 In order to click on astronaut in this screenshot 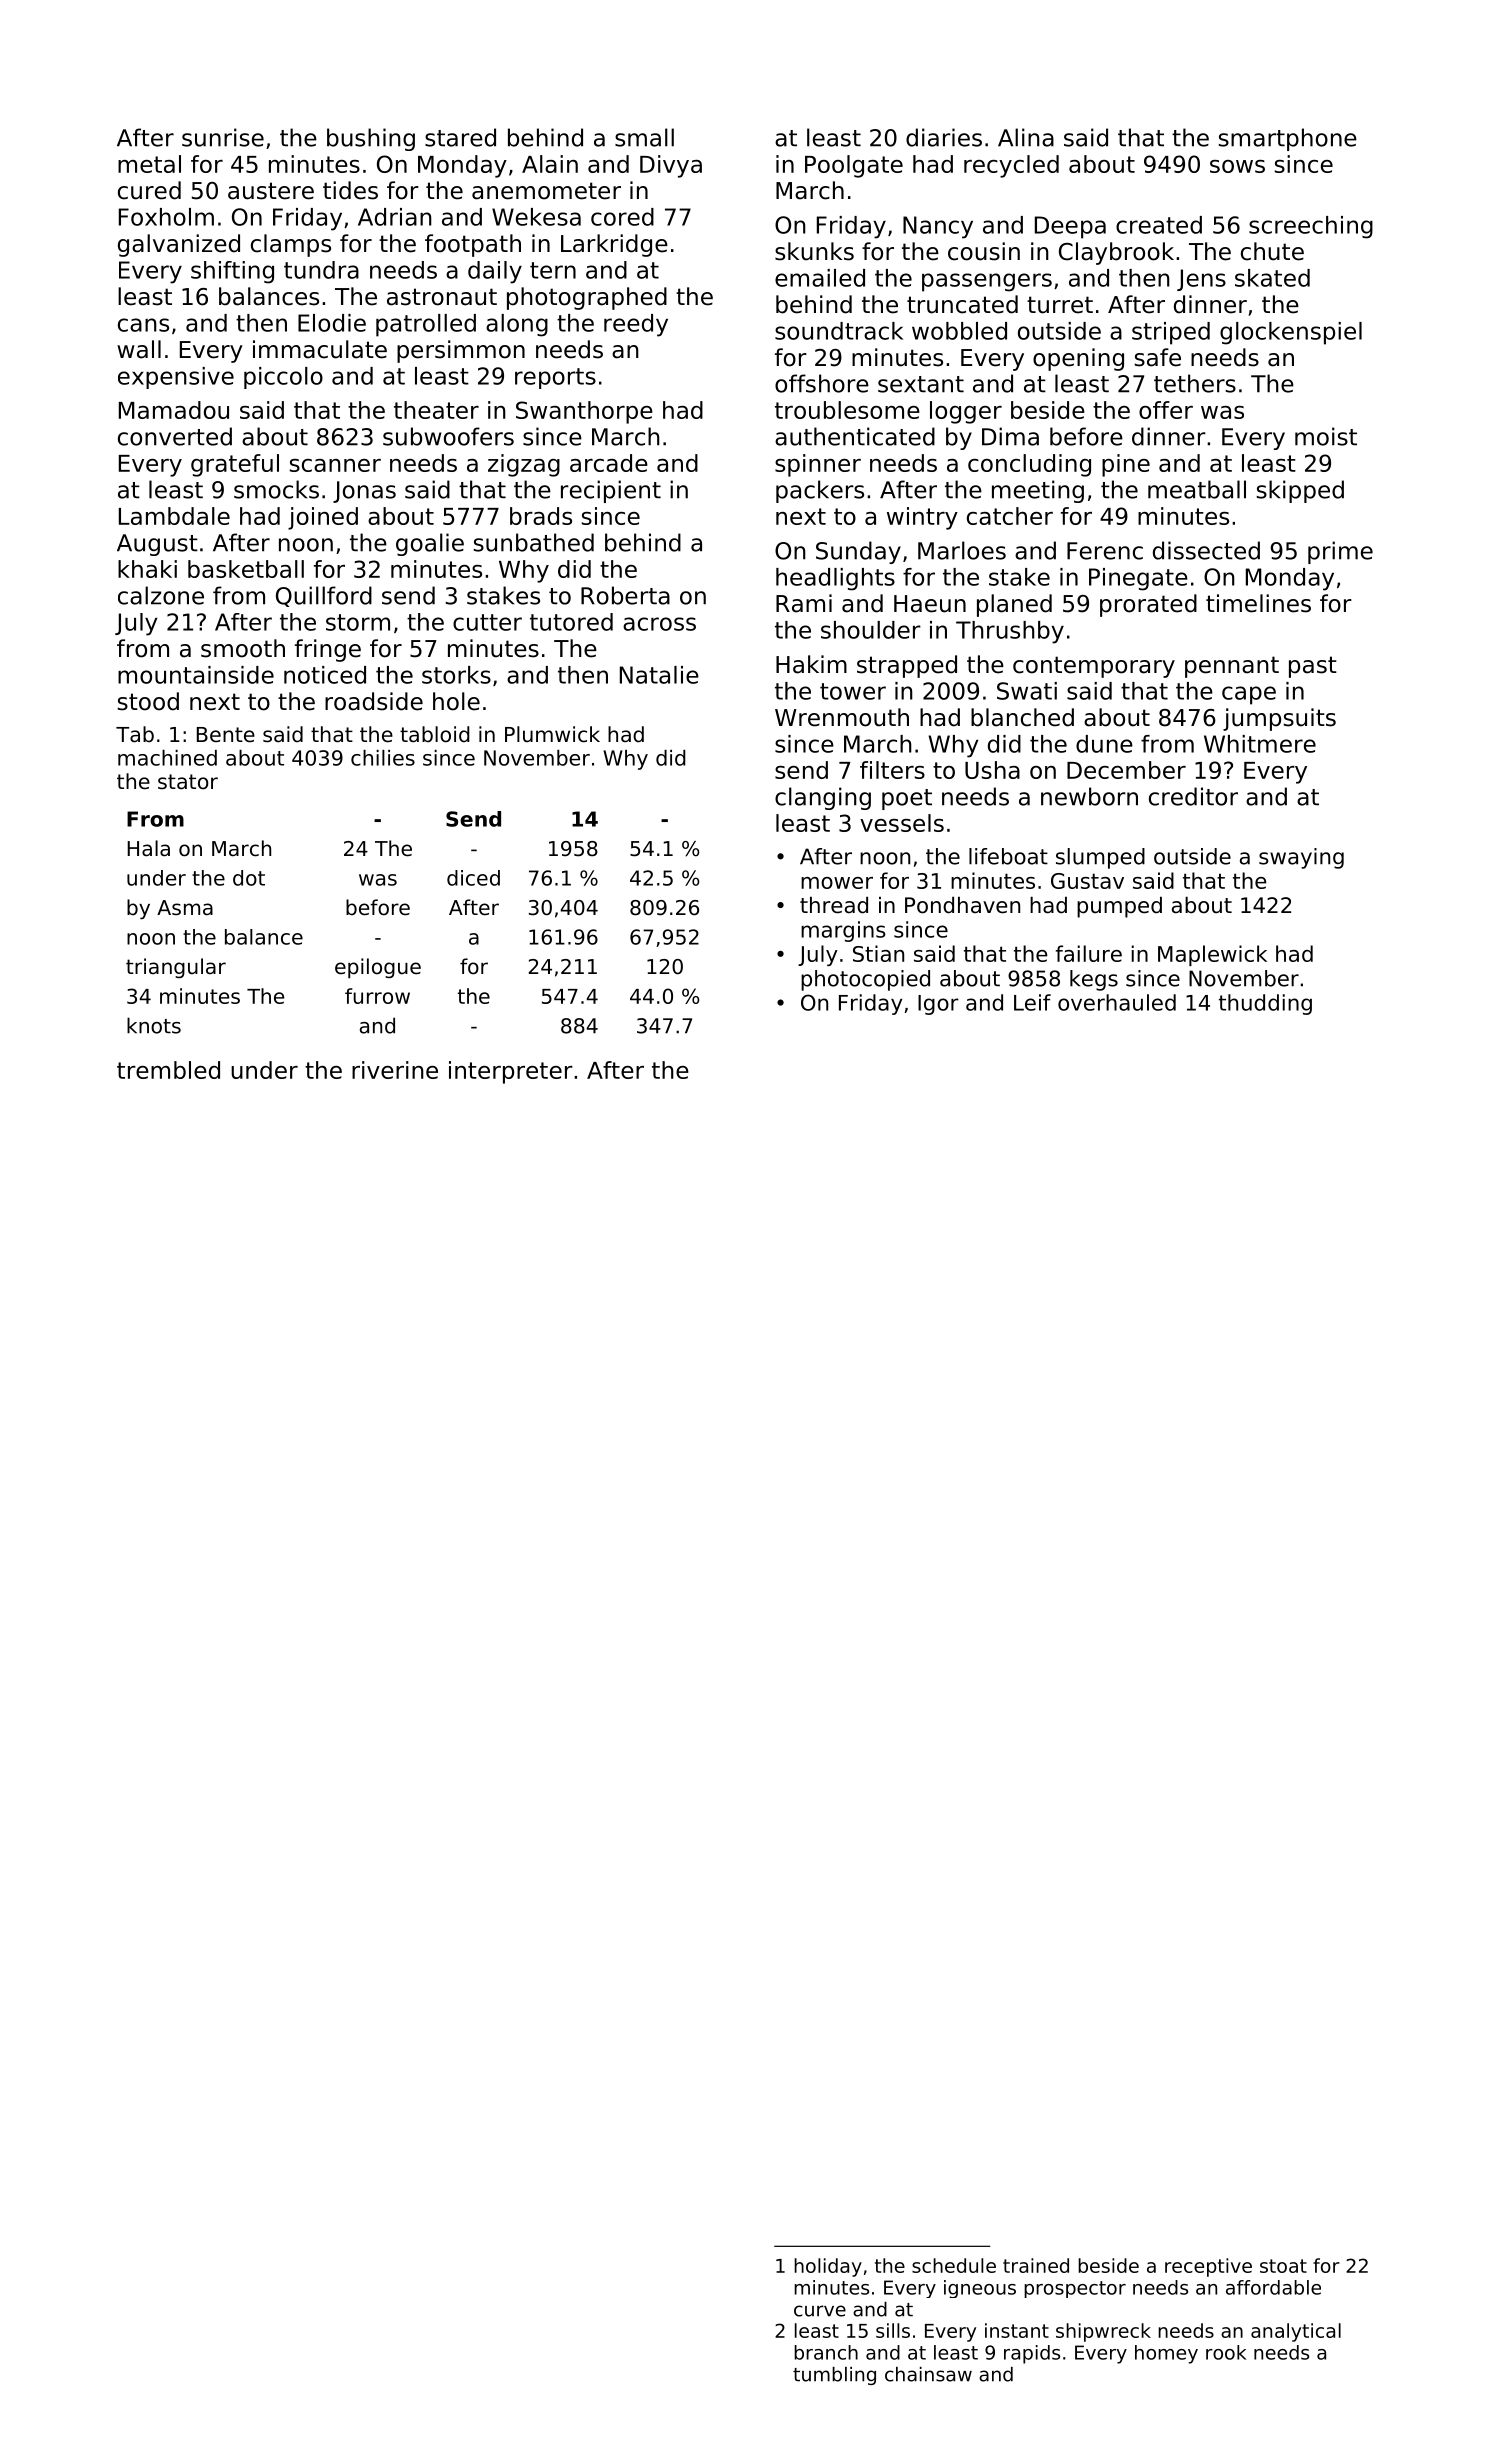, I will do `click(442, 297)`.
